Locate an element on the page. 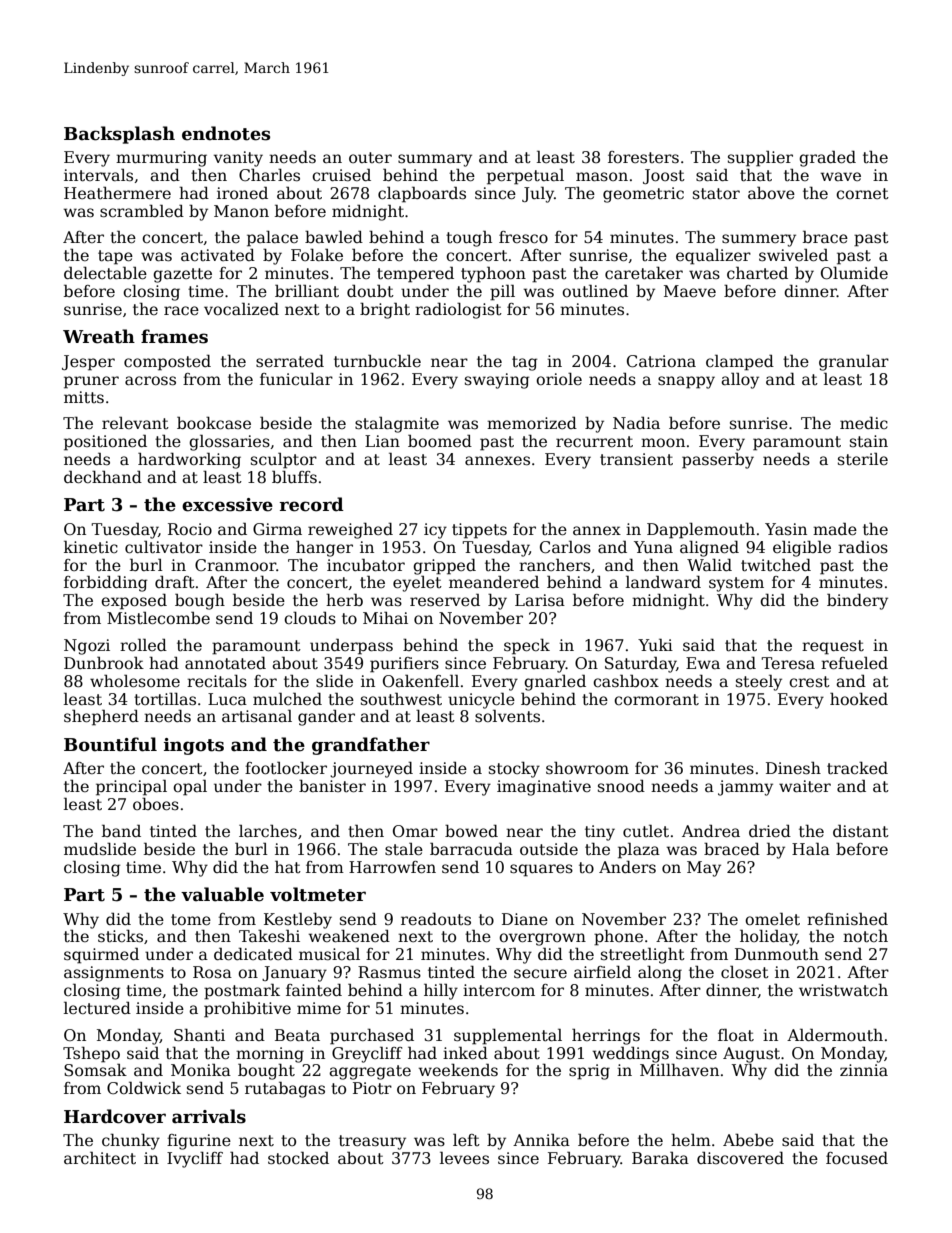 This page has height=1233, width=952. barracuda is located at coordinates (471, 849).
